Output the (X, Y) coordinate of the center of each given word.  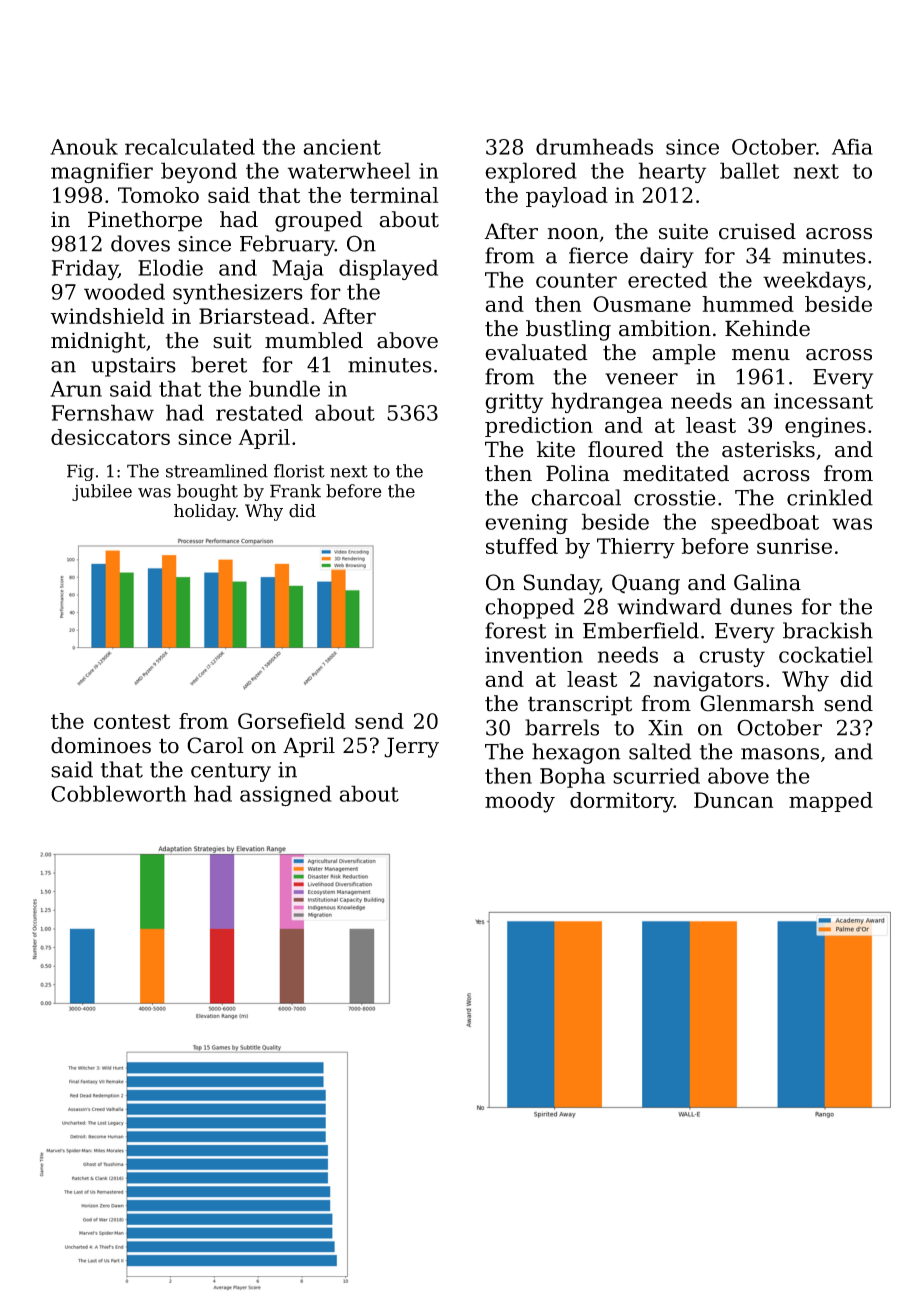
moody (520, 802)
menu (761, 355)
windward (669, 606)
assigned (286, 795)
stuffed (522, 546)
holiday (205, 512)
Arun (76, 389)
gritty (514, 403)
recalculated (190, 146)
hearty (672, 172)
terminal (394, 195)
